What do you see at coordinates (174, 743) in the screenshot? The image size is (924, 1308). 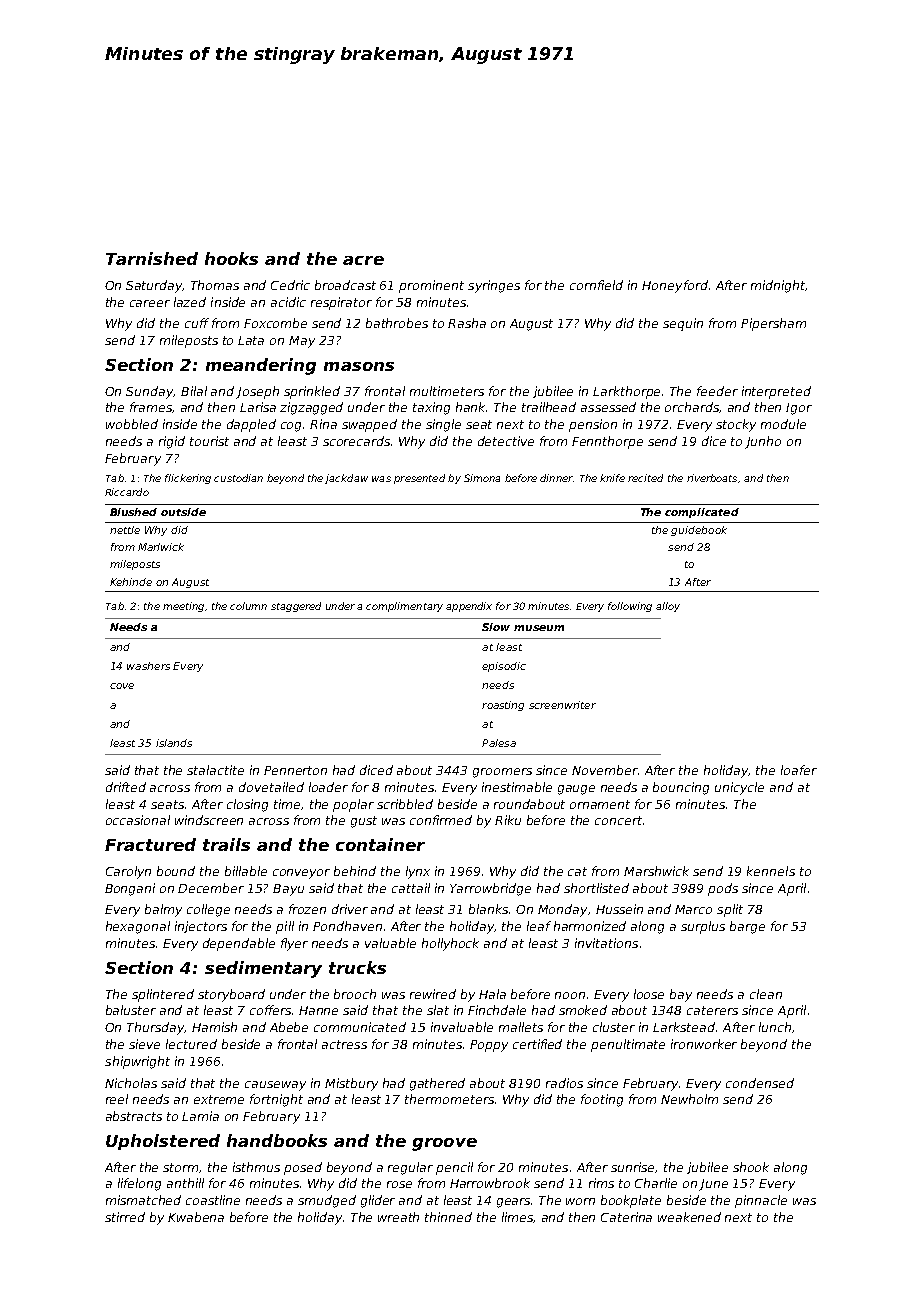 I see `islands` at bounding box center [174, 743].
